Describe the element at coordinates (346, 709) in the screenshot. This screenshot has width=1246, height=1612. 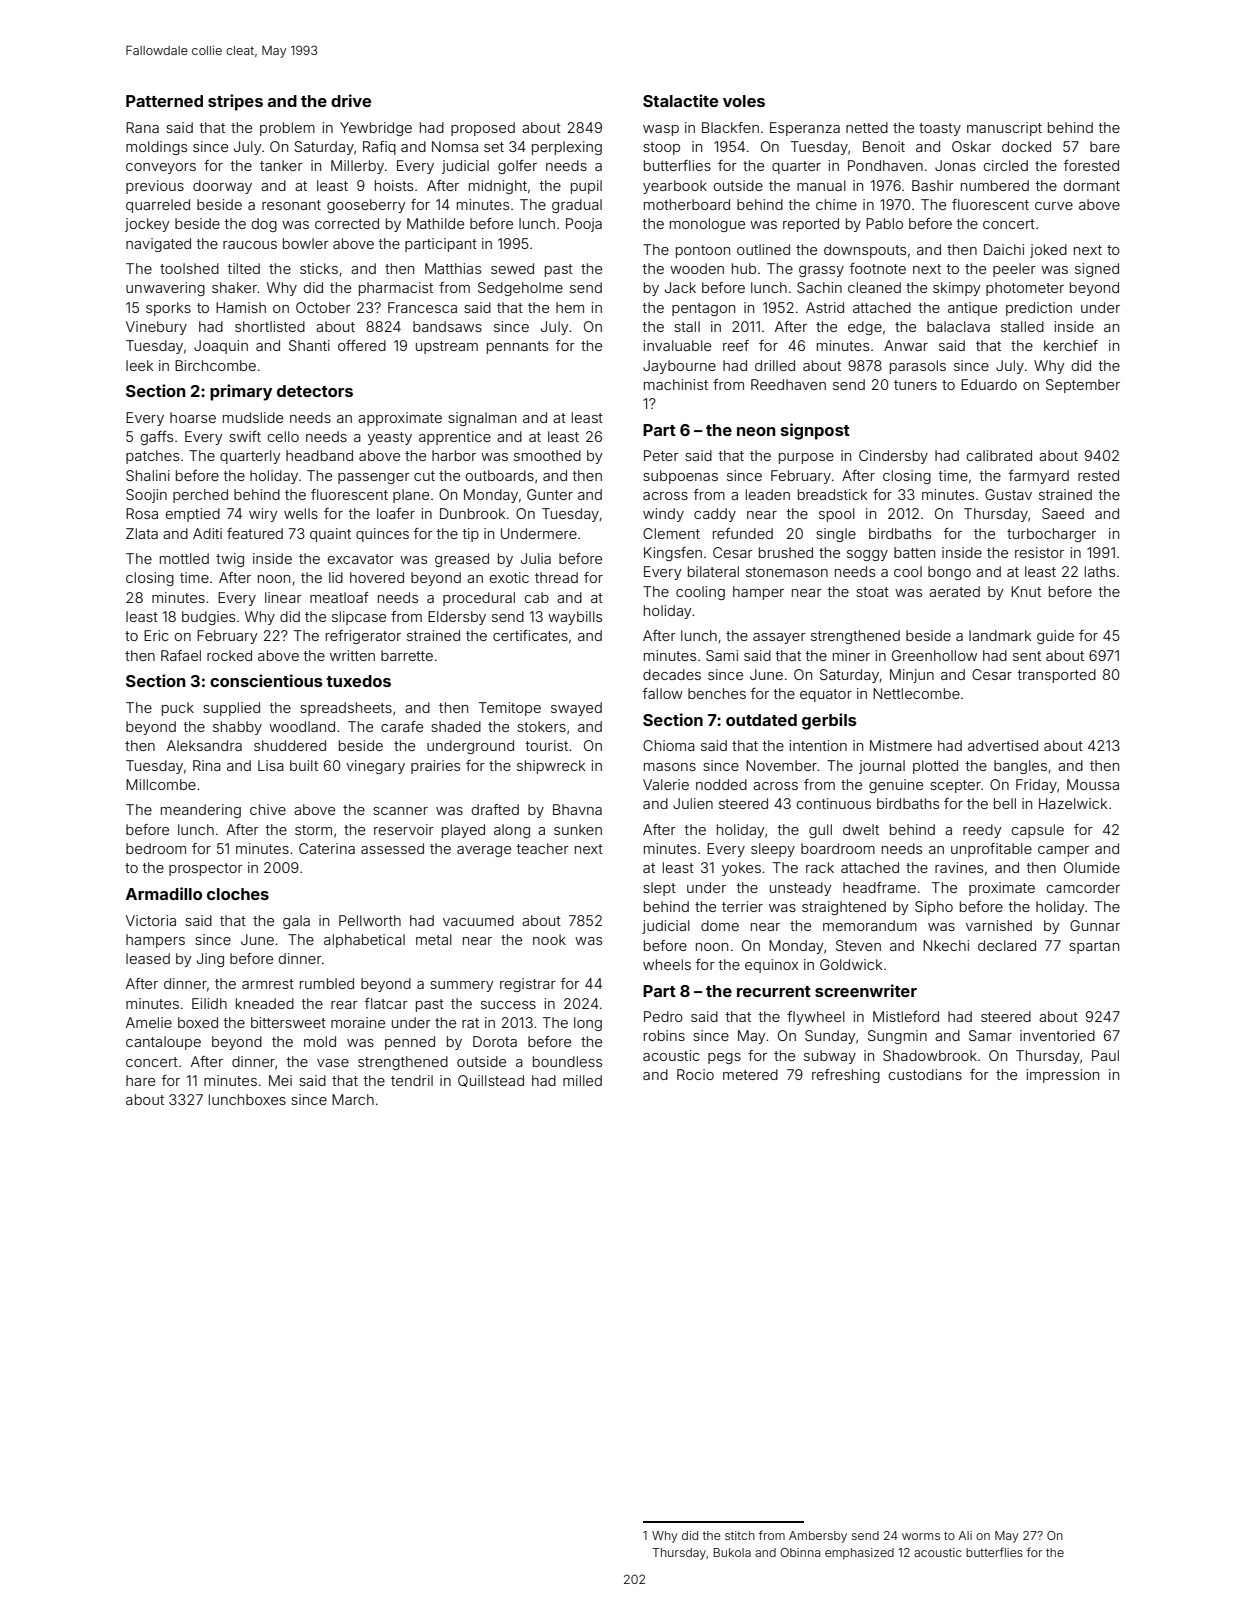
I see `spreadsheets` at that location.
